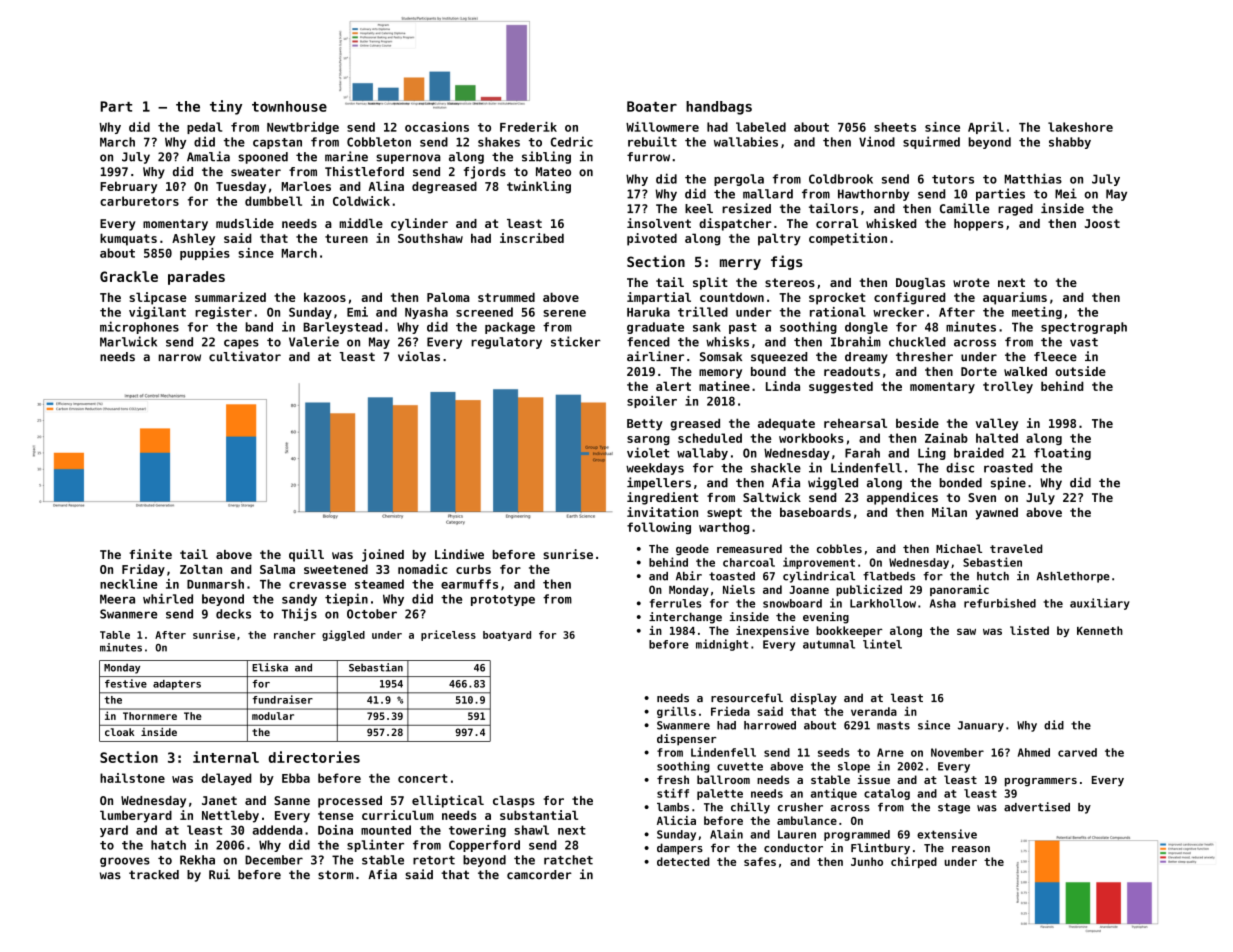 The width and height of the document is (1233, 952). What do you see at coordinates (760, 861) in the document?
I see `safes` at bounding box center [760, 861].
